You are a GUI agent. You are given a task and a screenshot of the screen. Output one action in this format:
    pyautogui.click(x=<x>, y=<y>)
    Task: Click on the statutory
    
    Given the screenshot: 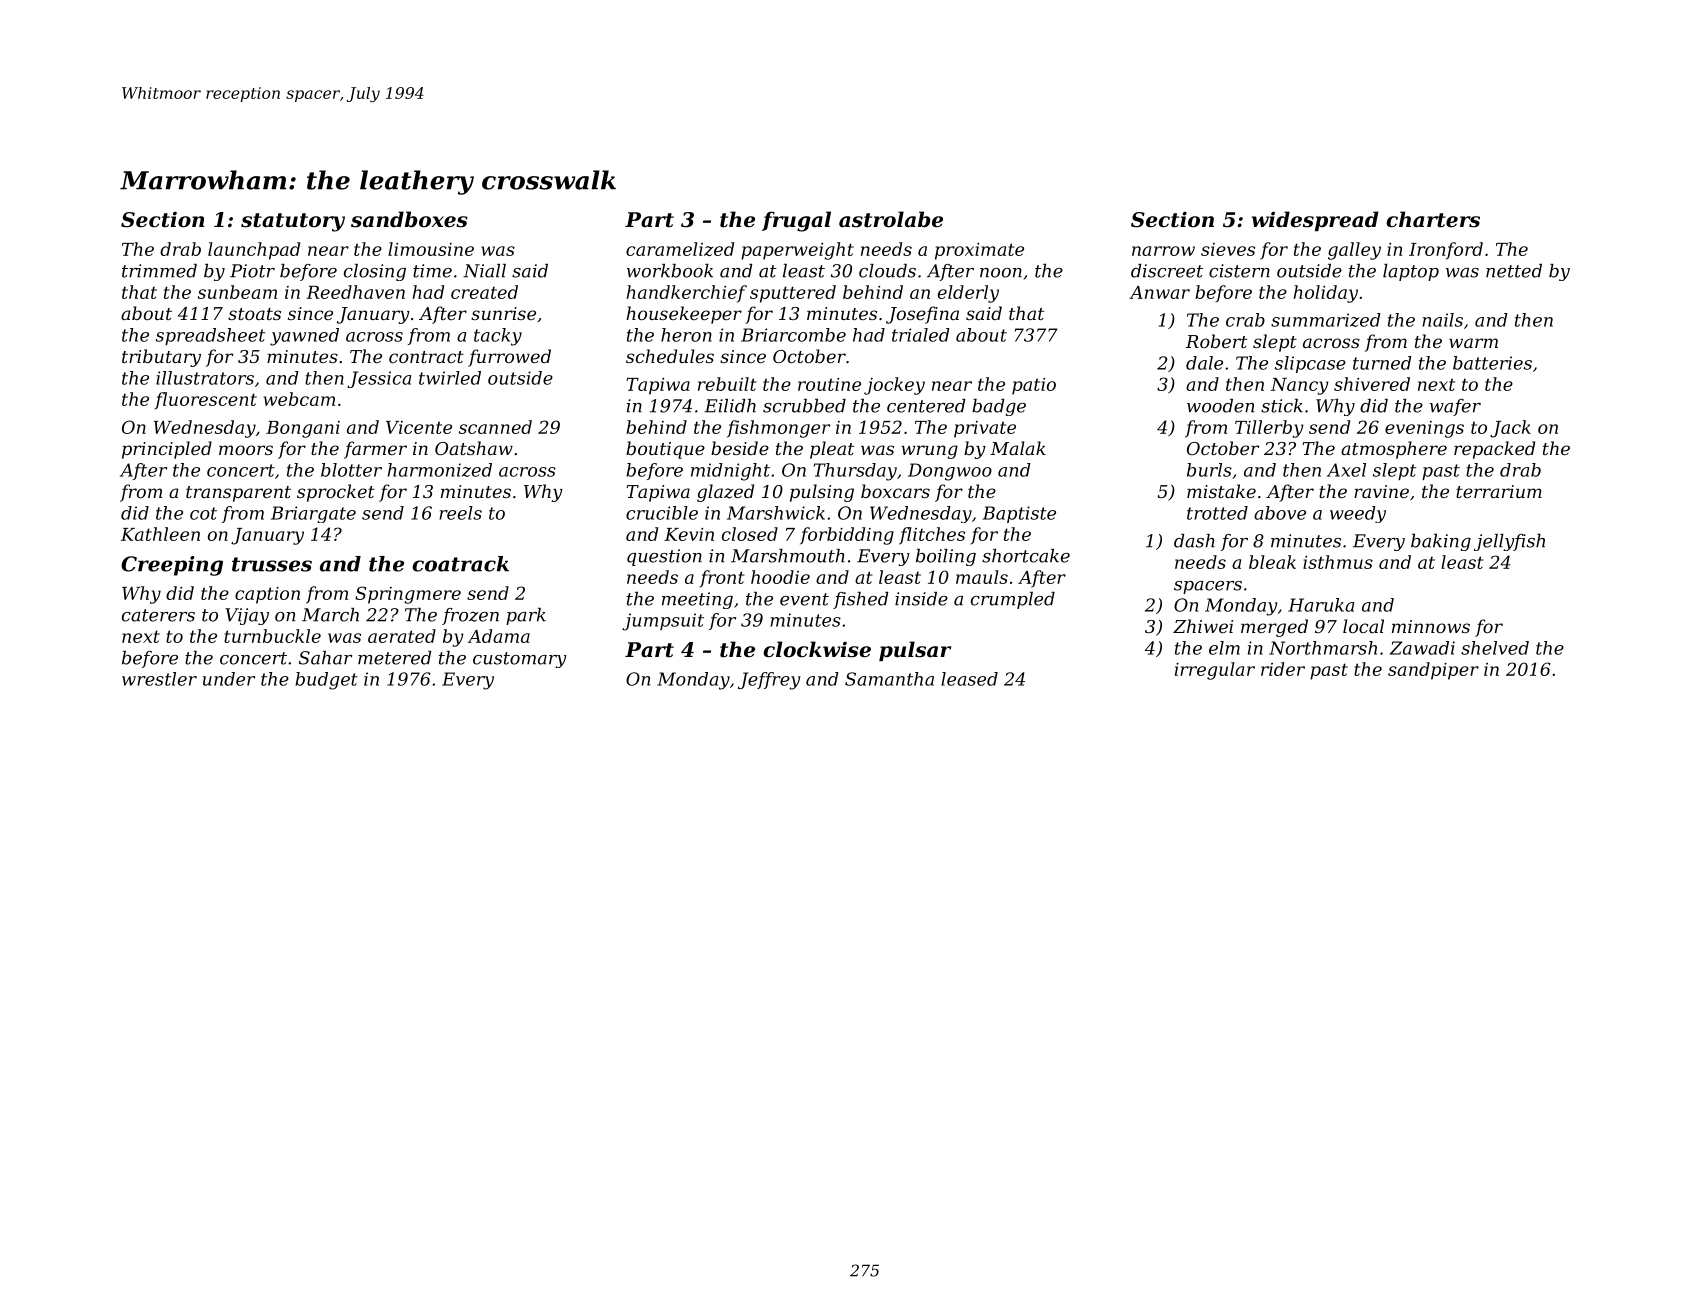 What is the action you would take?
    pyautogui.click(x=293, y=222)
